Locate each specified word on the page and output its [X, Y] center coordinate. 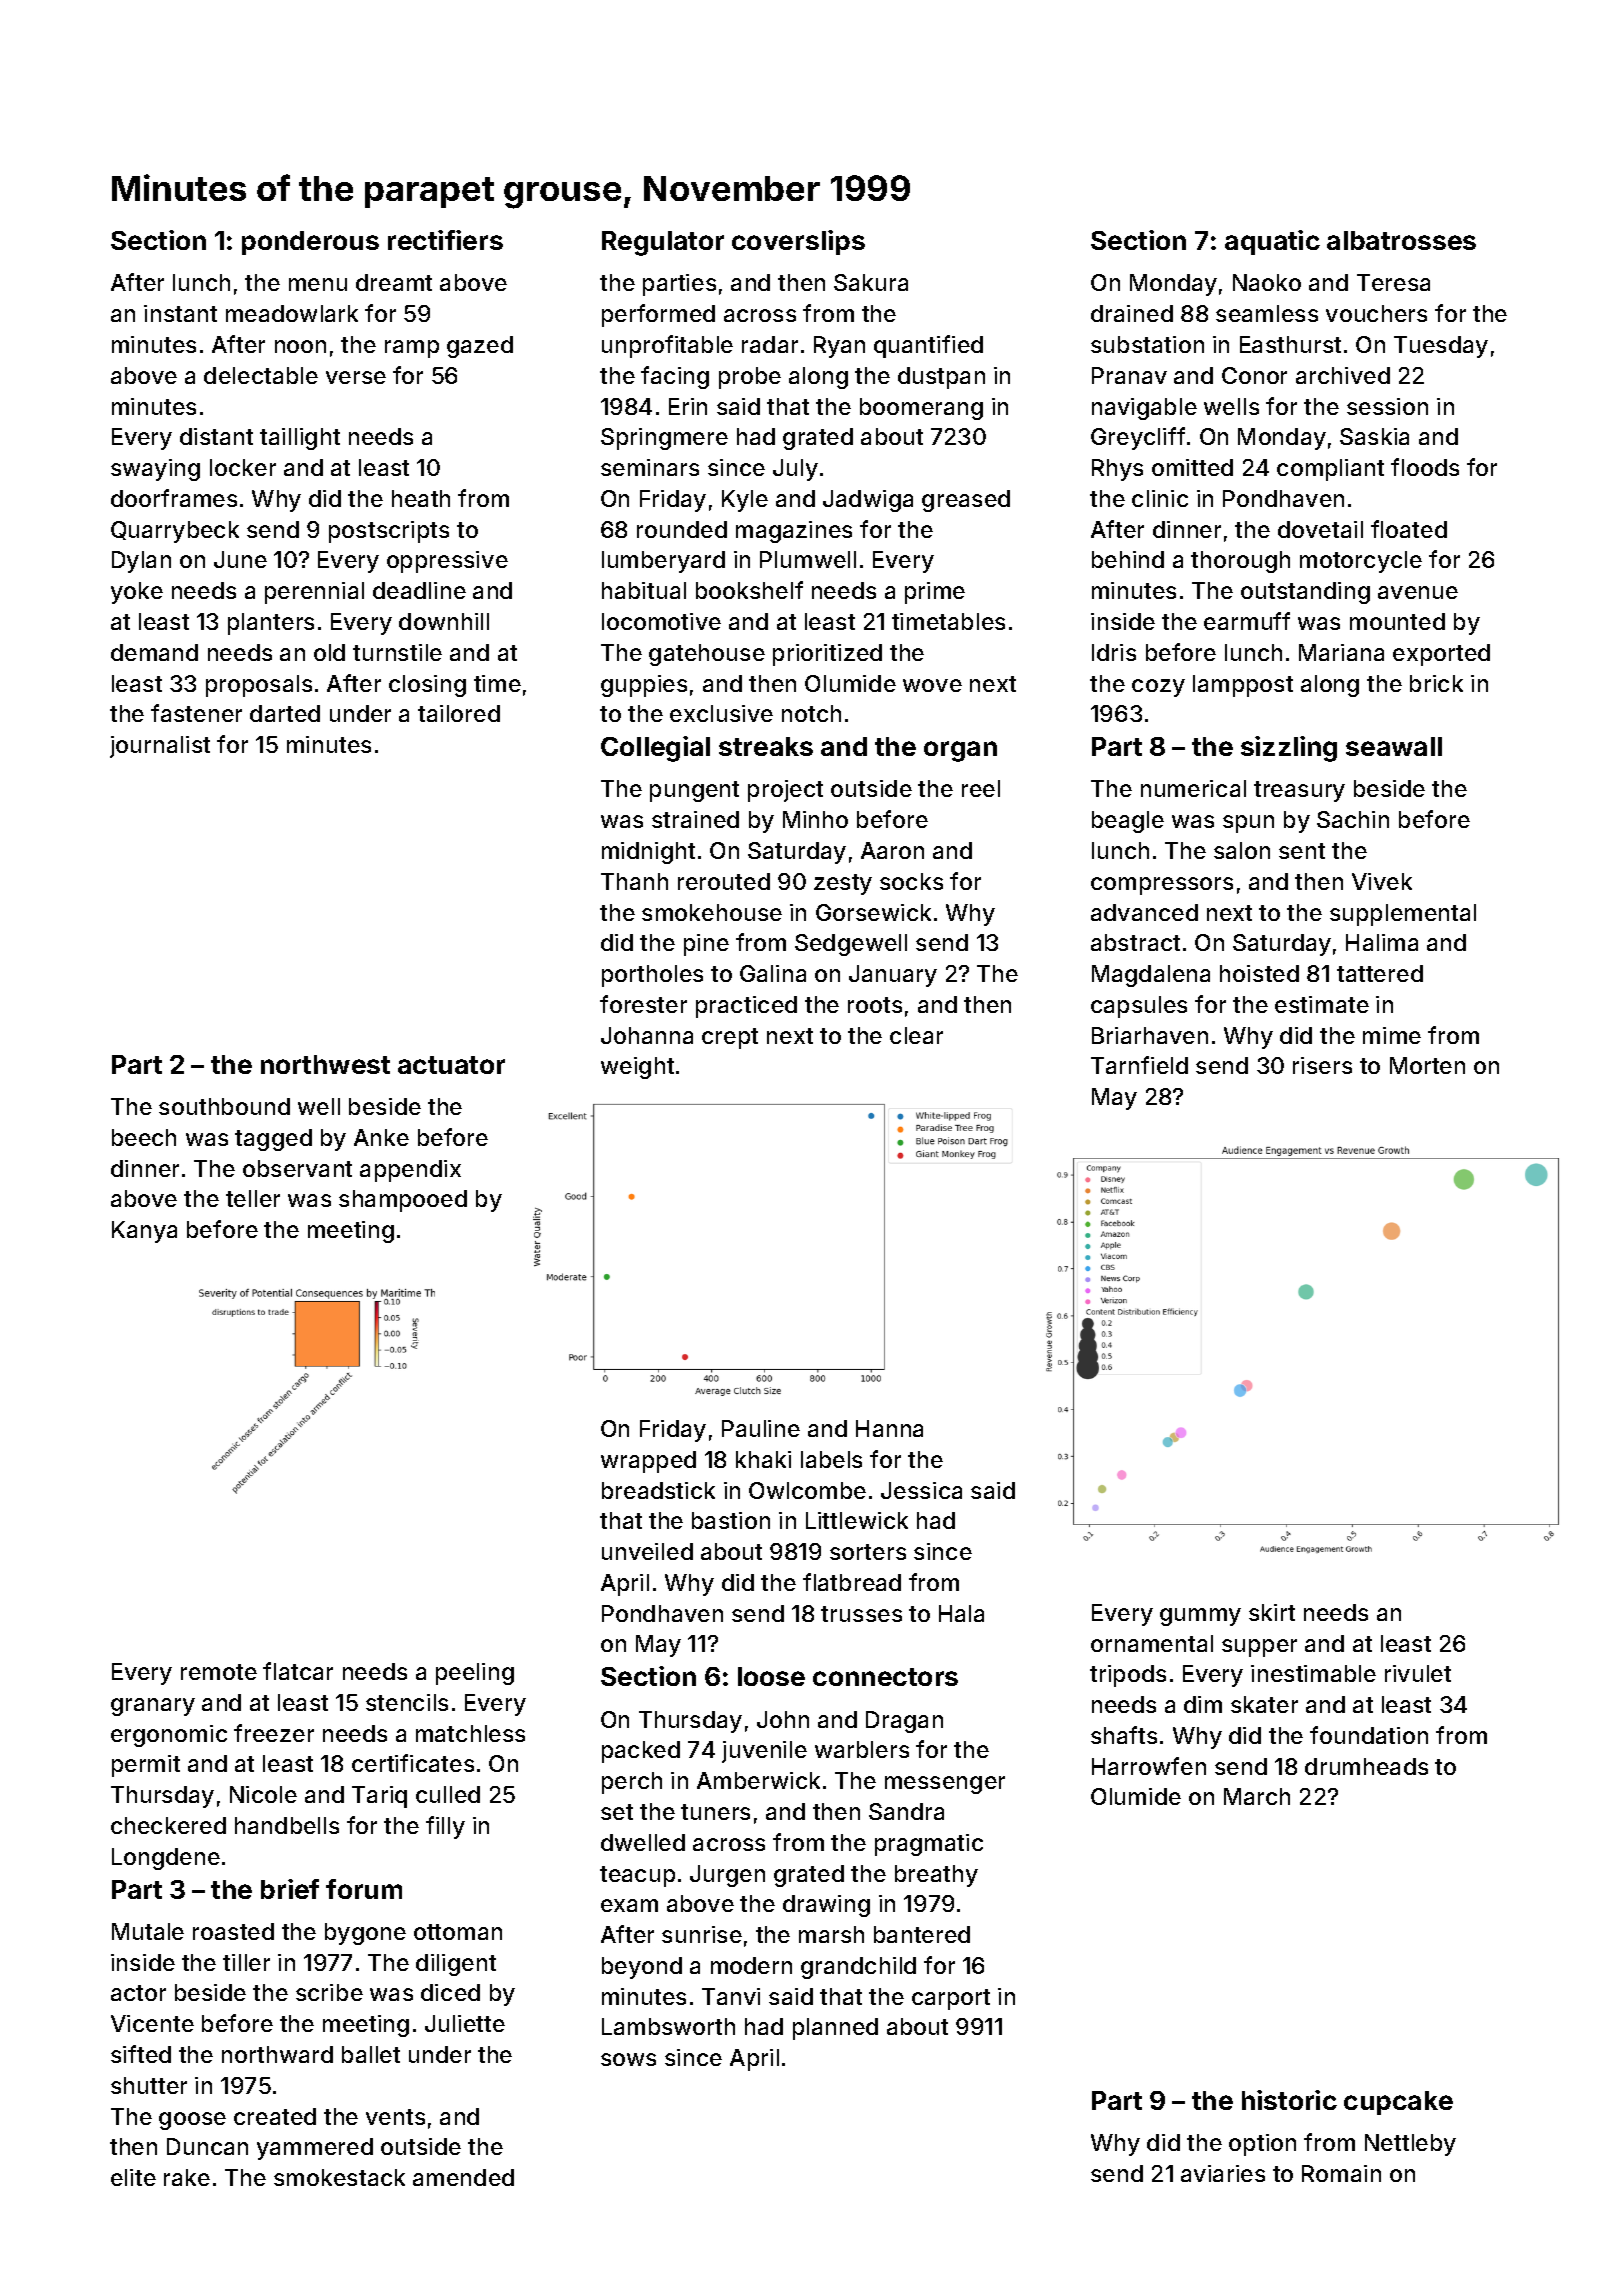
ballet [371, 2054]
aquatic [1272, 242]
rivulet [1418, 1673]
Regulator [663, 243]
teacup [637, 1876]
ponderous [310, 243]
